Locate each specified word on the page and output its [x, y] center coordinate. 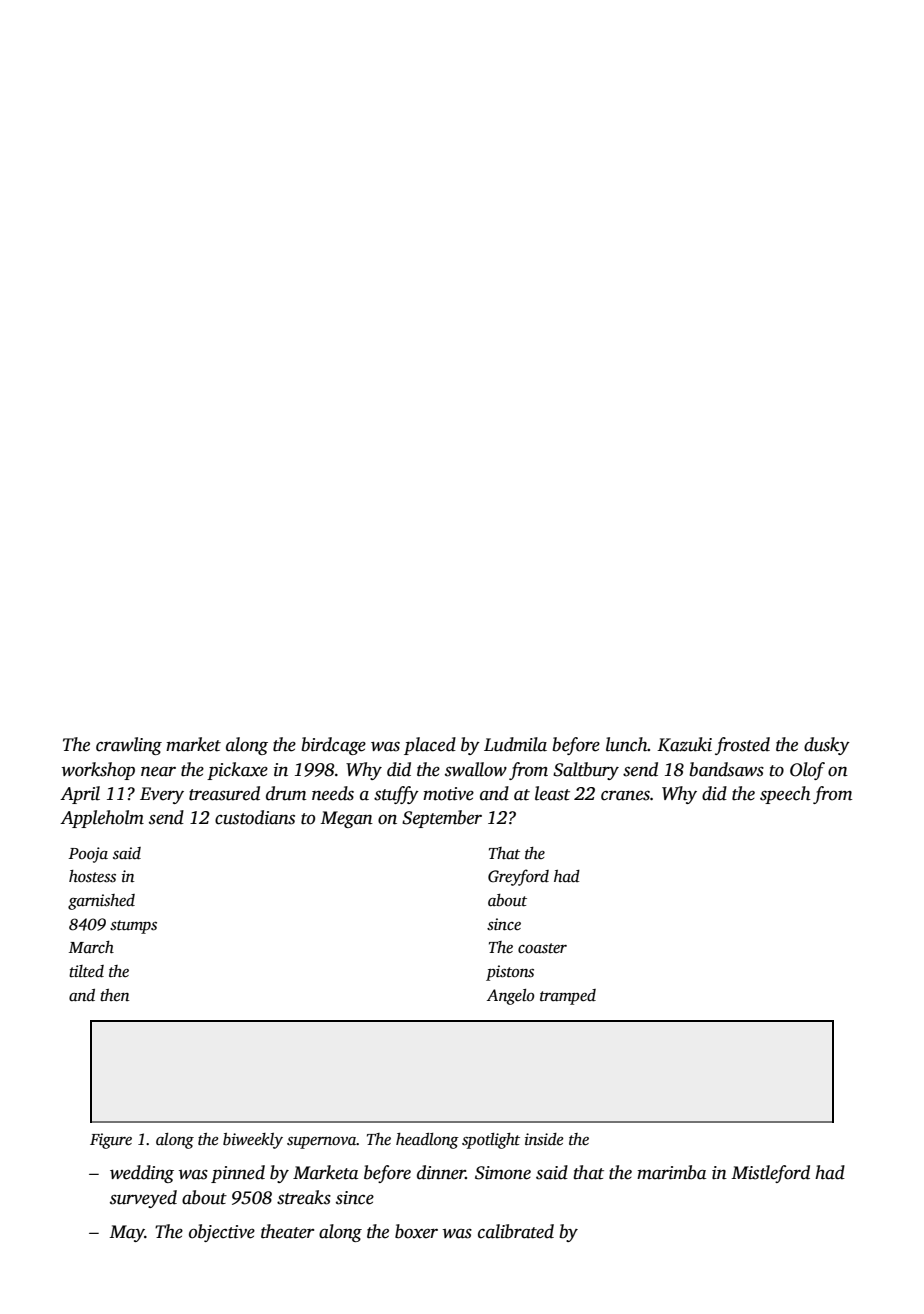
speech [785, 795]
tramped [568, 997]
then [114, 995]
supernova [322, 1143]
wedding [142, 1174]
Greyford [518, 877]
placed [430, 746]
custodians [255, 817]
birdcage [333, 746]
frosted [742, 746]
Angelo [510, 997]
